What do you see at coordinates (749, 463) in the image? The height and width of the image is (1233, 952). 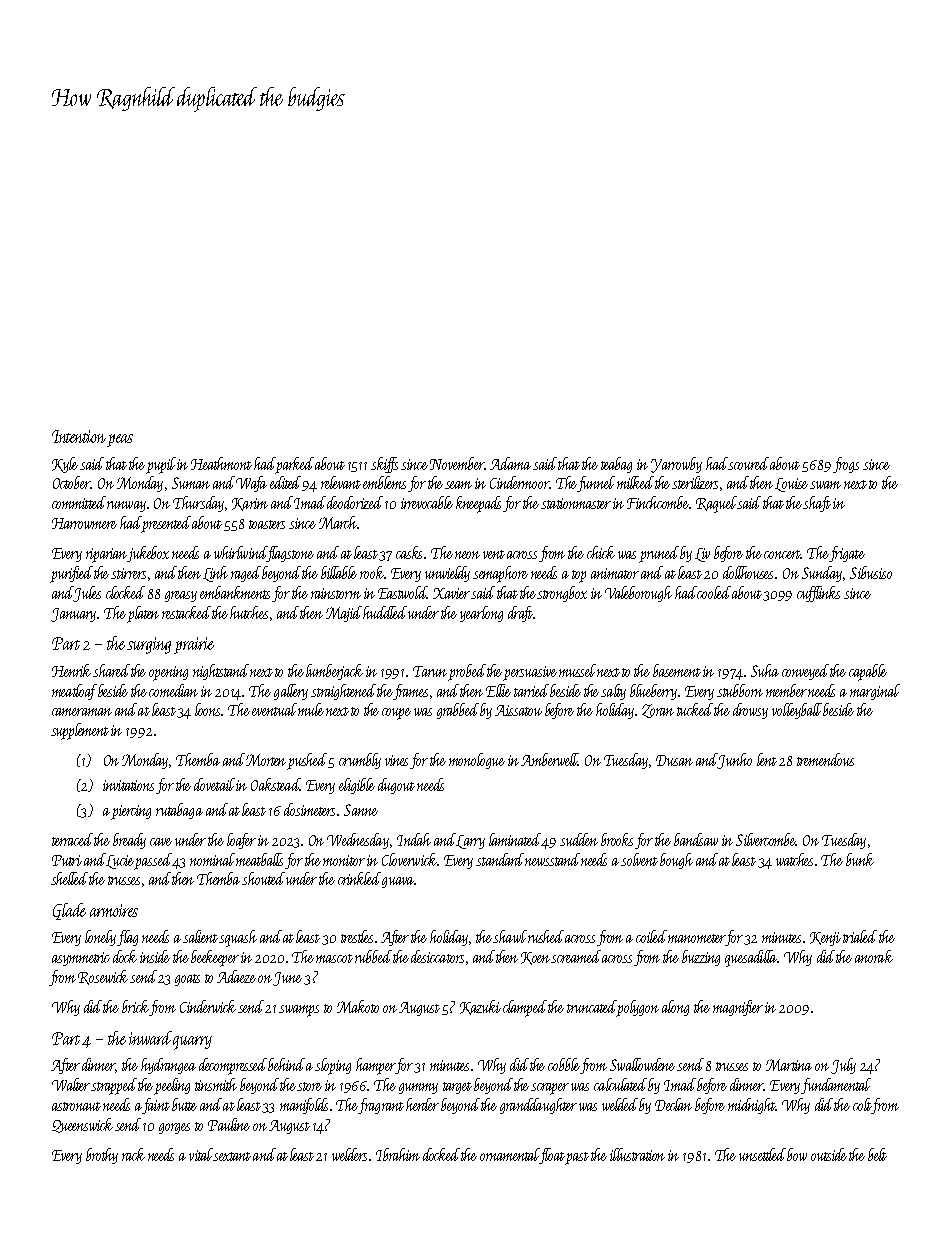 I see `scoured` at bounding box center [749, 463].
